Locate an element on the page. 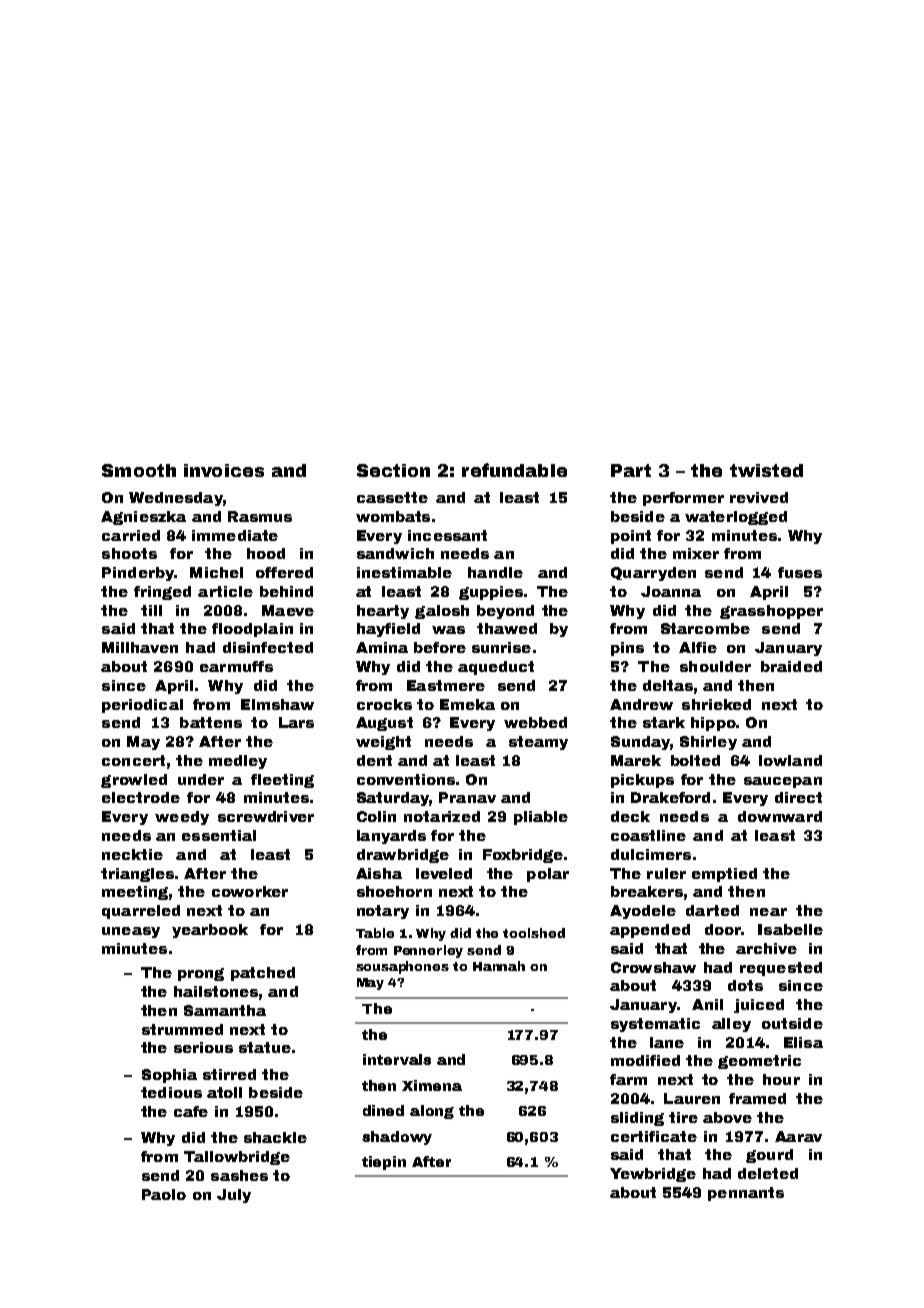 This document has width=924, height=1308. tiepin is located at coordinates (384, 1163).
